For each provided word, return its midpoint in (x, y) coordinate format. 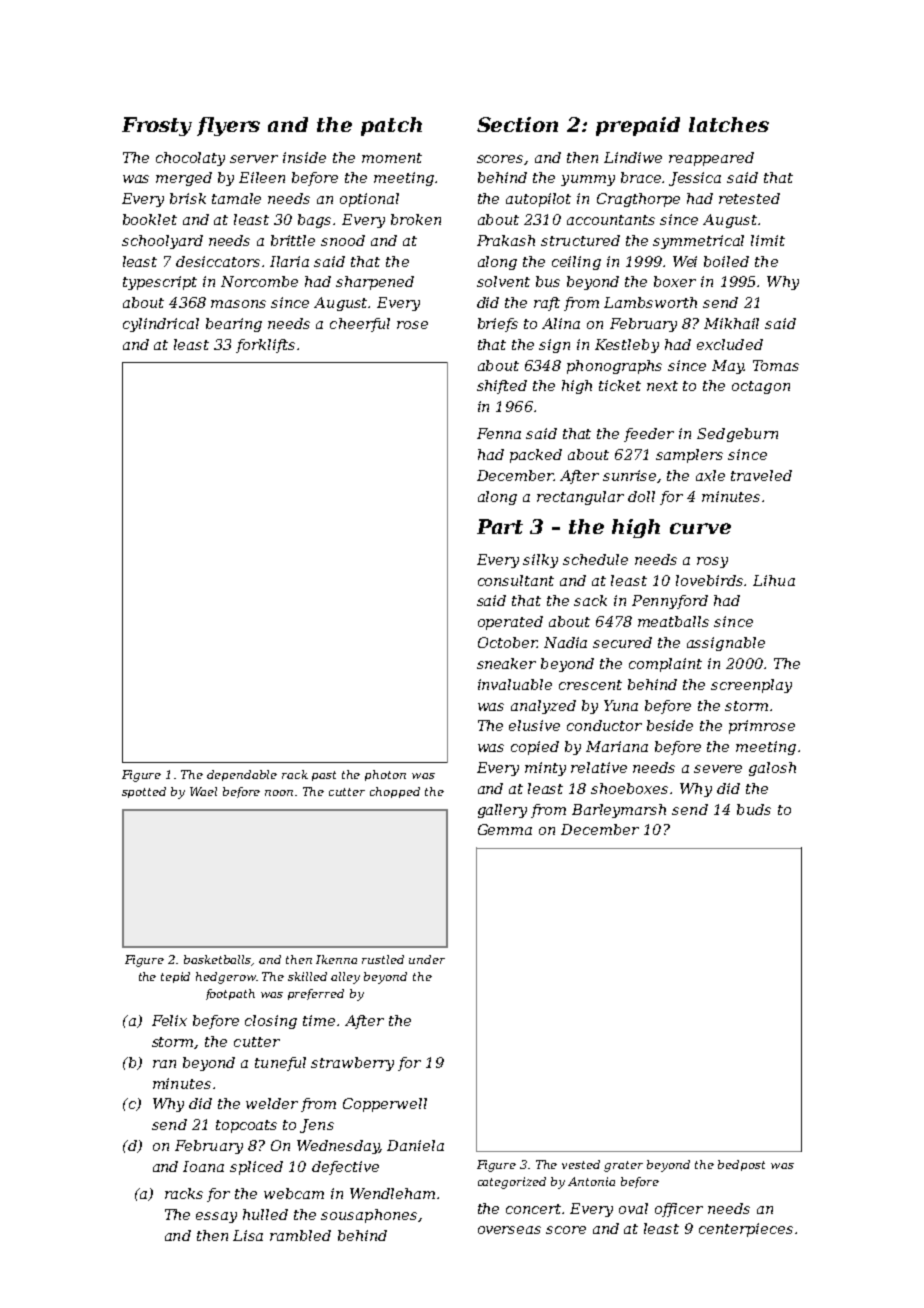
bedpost (741, 1165)
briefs (498, 325)
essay (216, 1217)
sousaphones (369, 1216)
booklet (150, 219)
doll (641, 496)
